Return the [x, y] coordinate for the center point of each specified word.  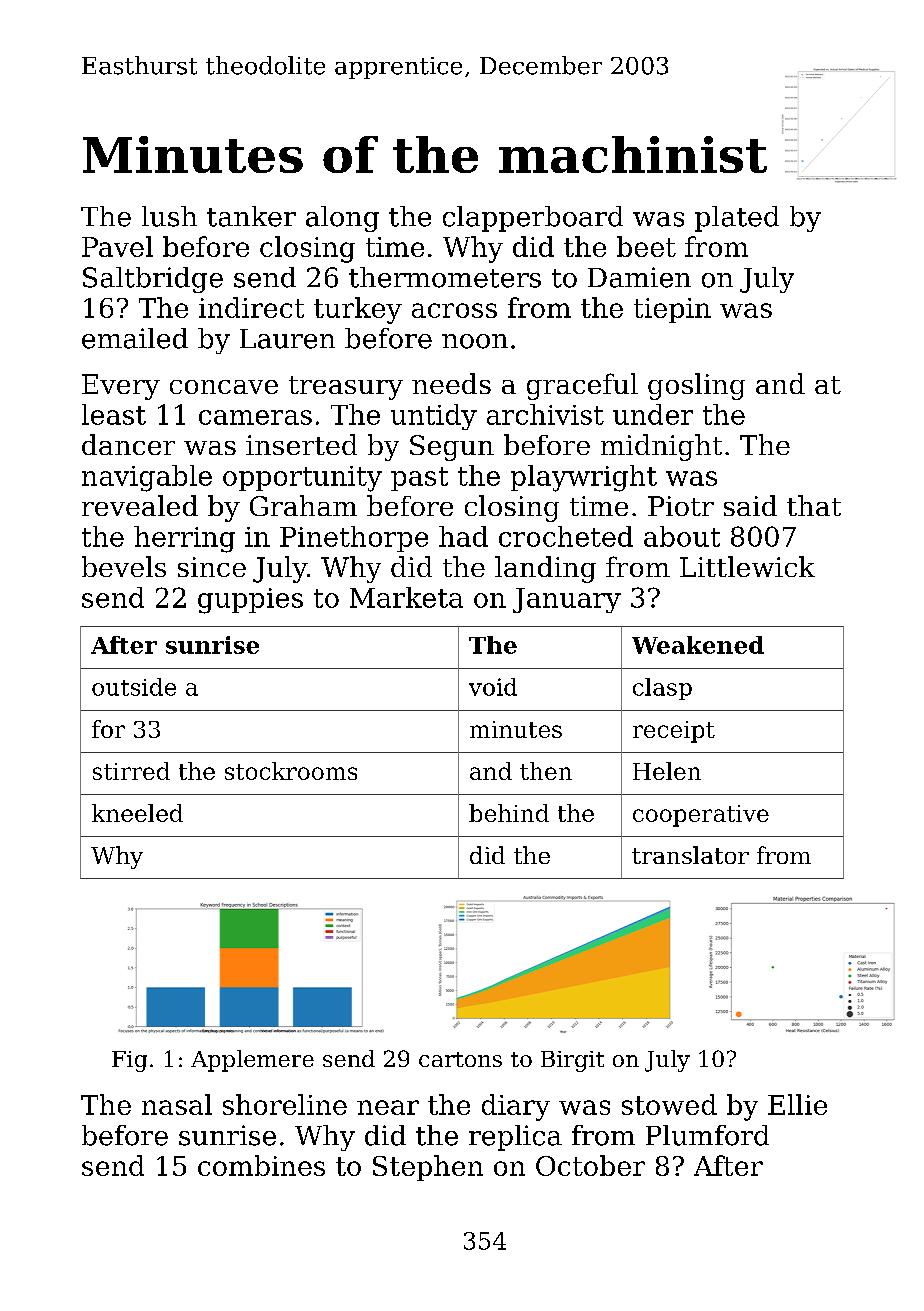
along [342, 219]
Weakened [698, 645]
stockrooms [291, 771]
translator [690, 855]
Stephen [428, 1168]
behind [509, 813]
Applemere [252, 1061]
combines [261, 1165]
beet [646, 246]
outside [134, 687]
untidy [434, 417]
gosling [696, 386]
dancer [128, 444]
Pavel [117, 246]
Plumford [707, 1135]
